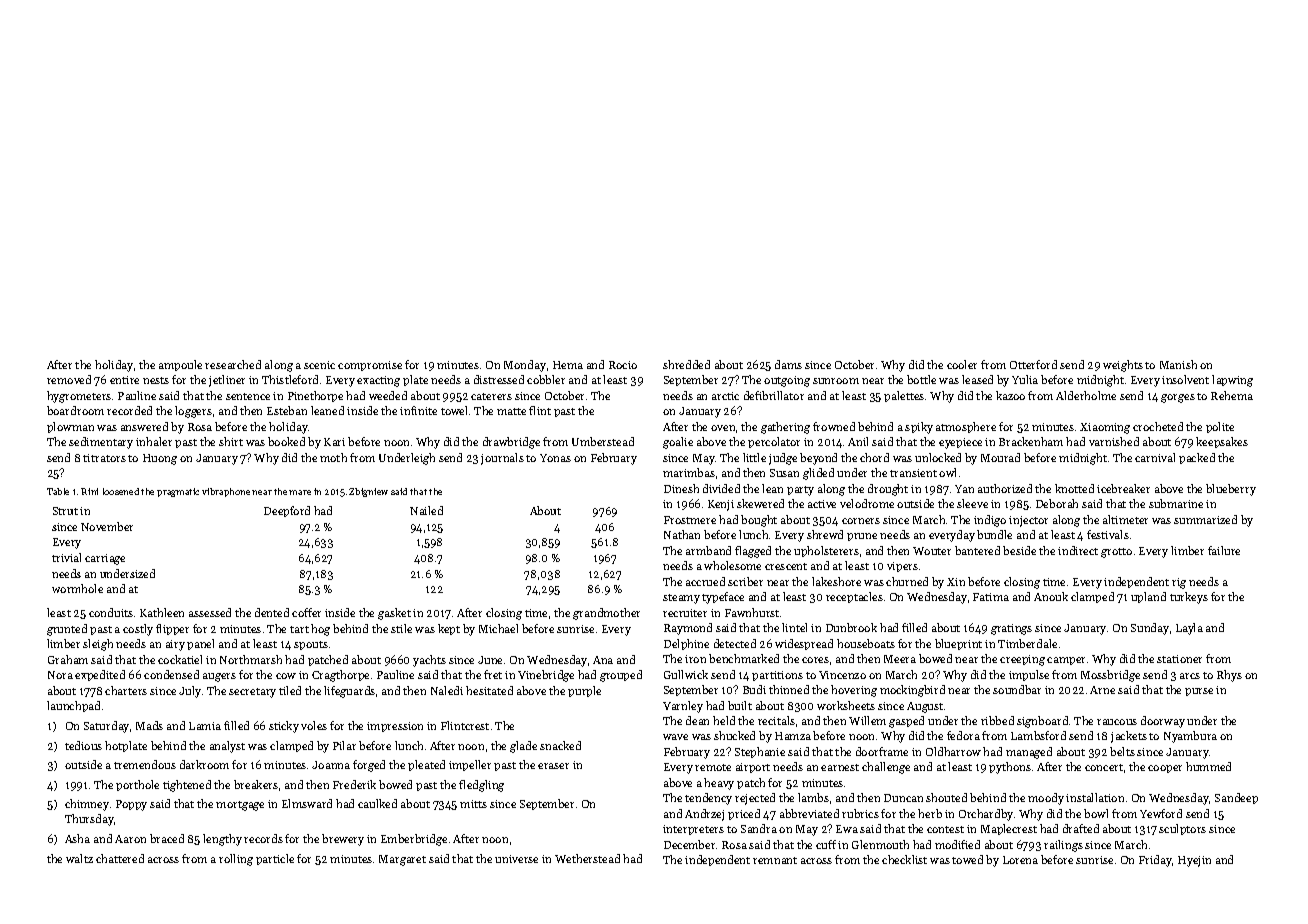 The height and width of the image is (924, 1308). What do you see at coordinates (120, 858) in the image?
I see `chattered` at bounding box center [120, 858].
